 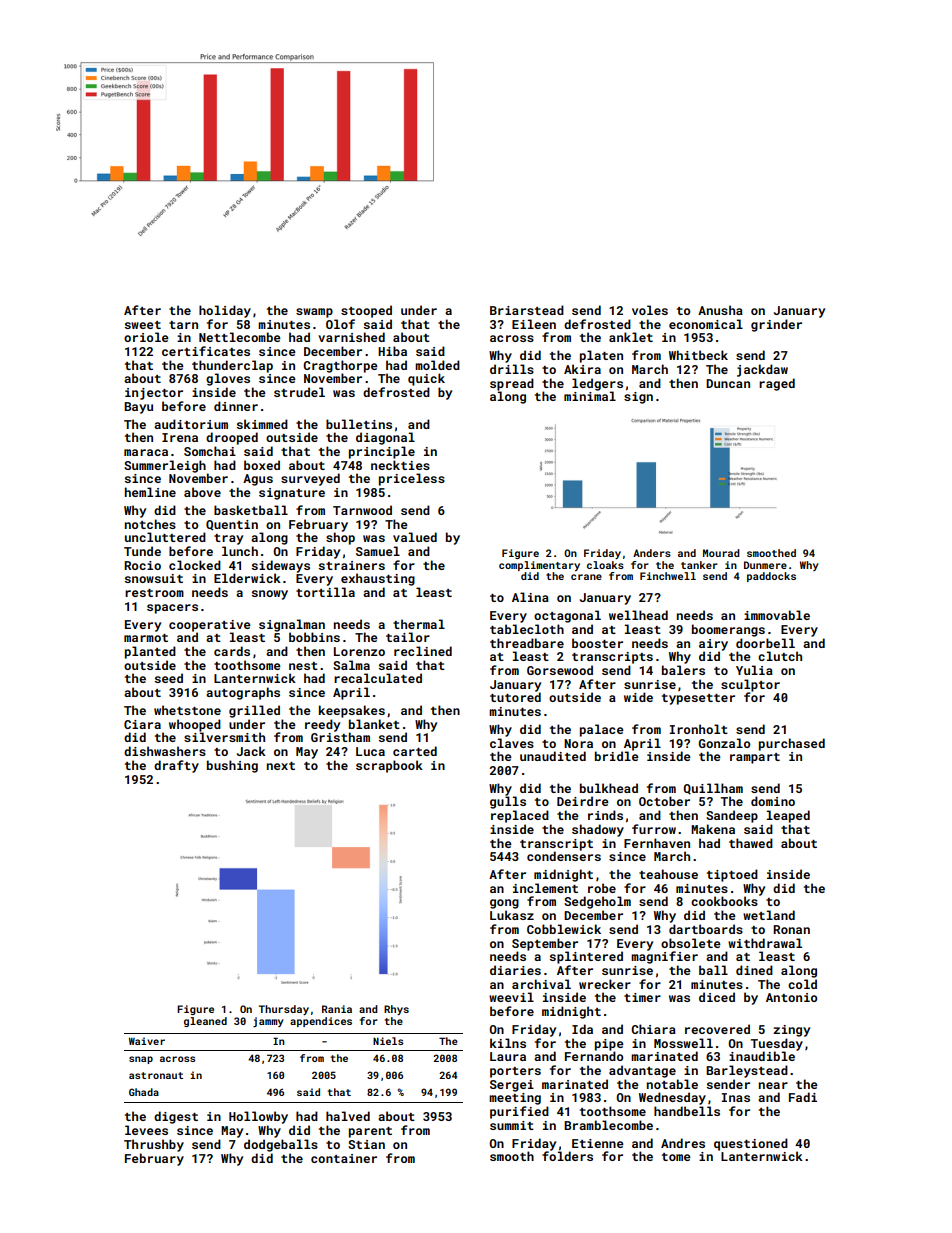 I want to click on raged, so click(x=777, y=384).
